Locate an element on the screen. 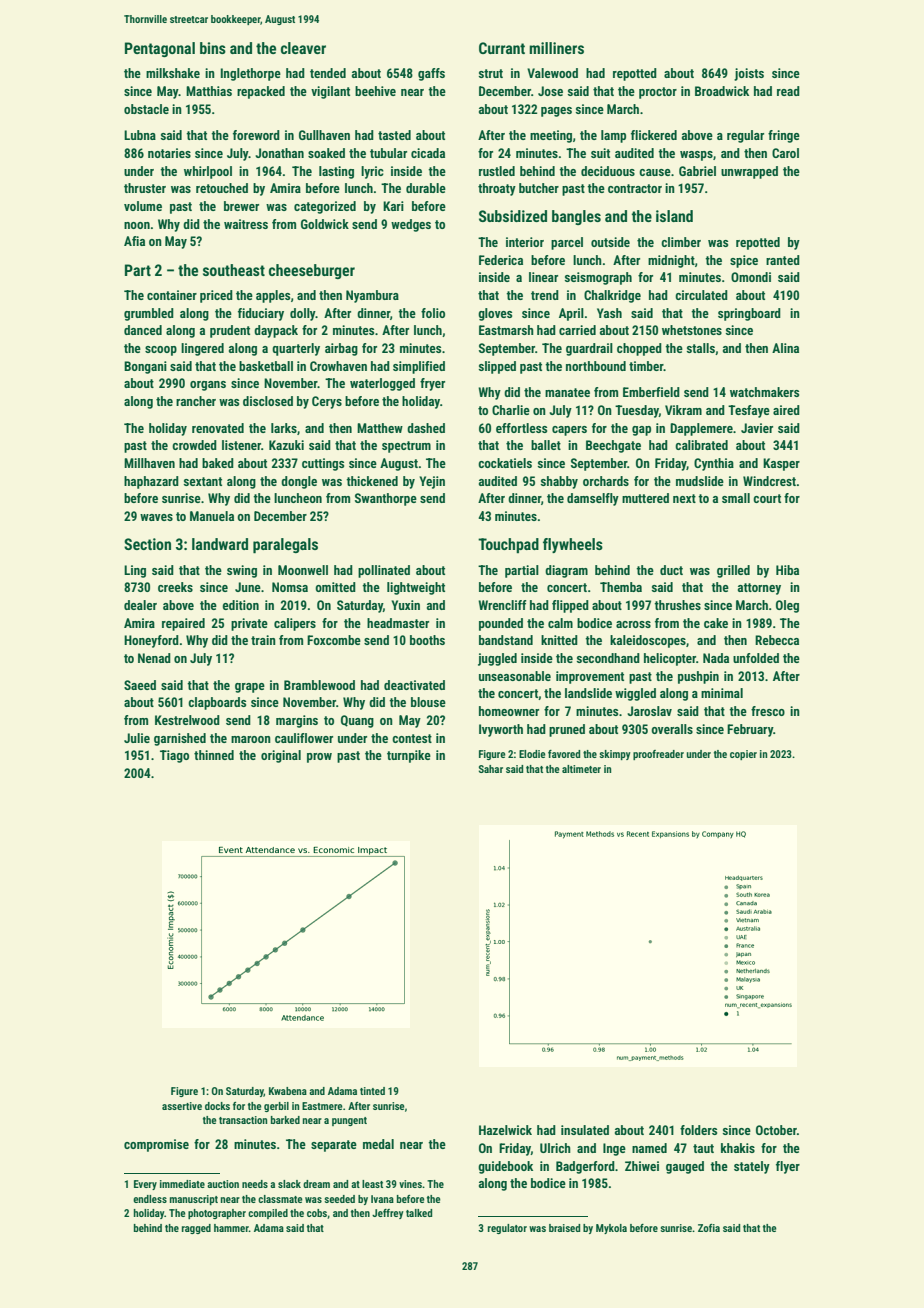  obstacle is located at coordinates (146, 109).
